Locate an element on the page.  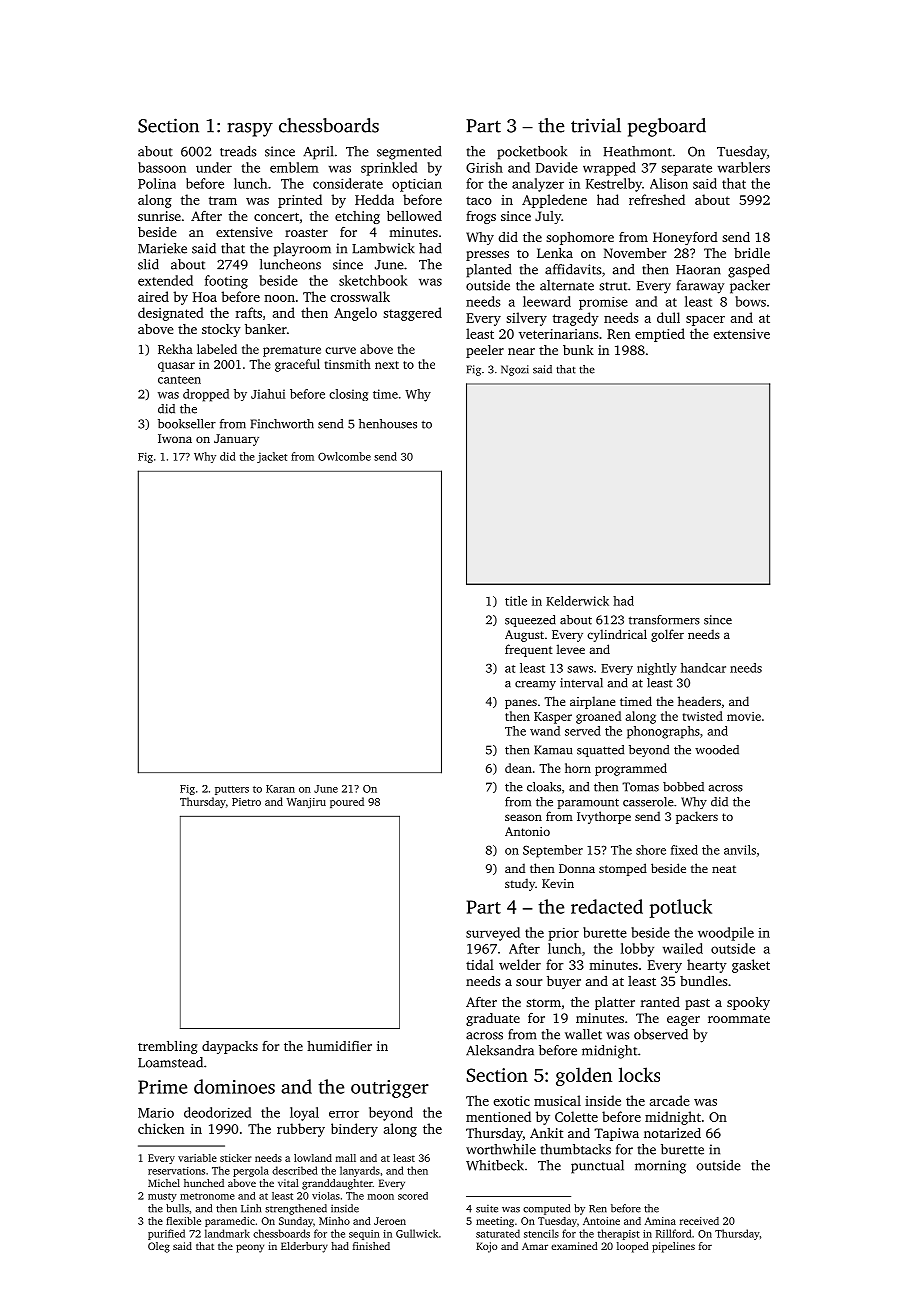
Elderbury is located at coordinates (304, 1247).
